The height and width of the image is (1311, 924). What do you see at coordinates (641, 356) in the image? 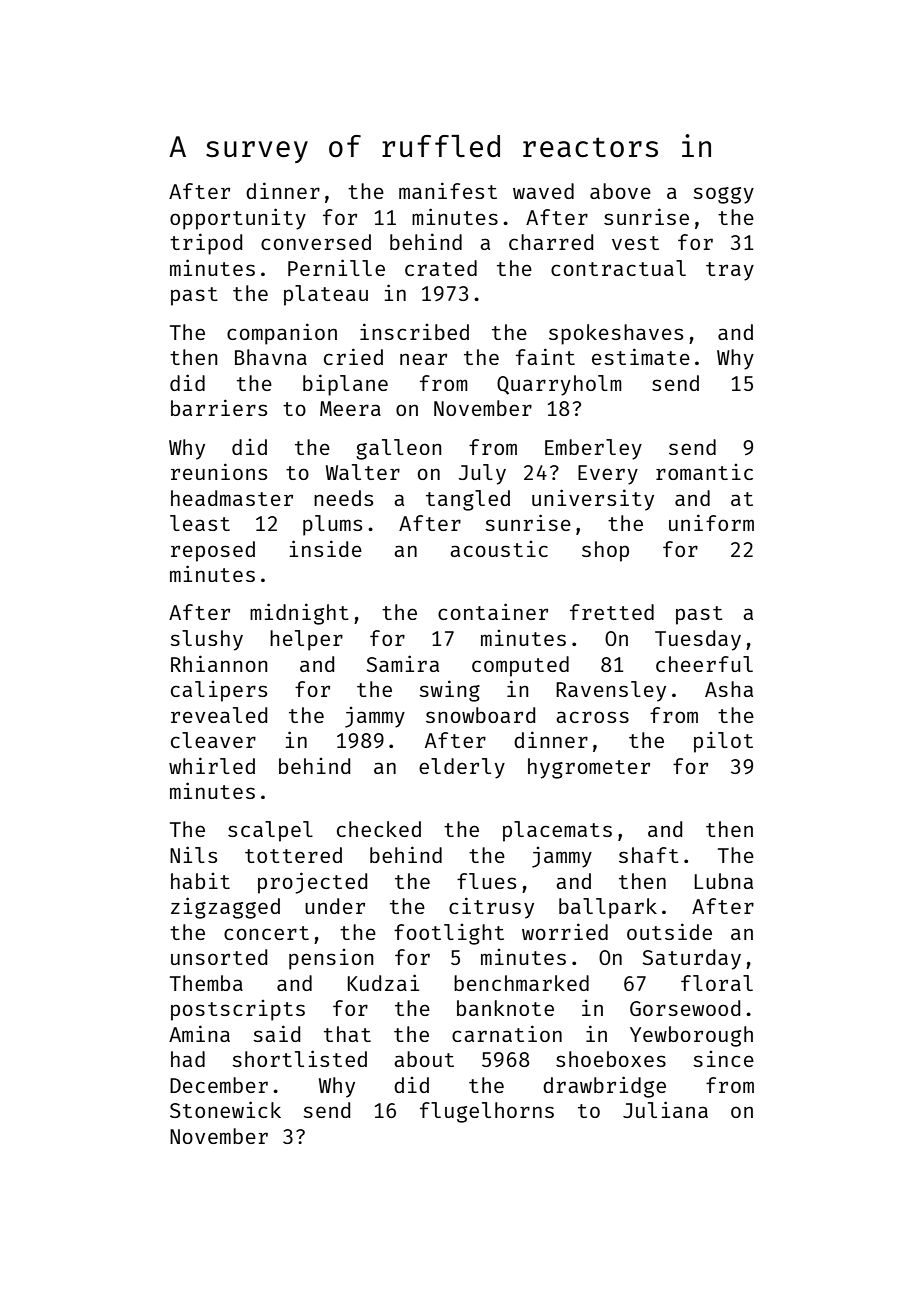
I see `estimate` at bounding box center [641, 356].
